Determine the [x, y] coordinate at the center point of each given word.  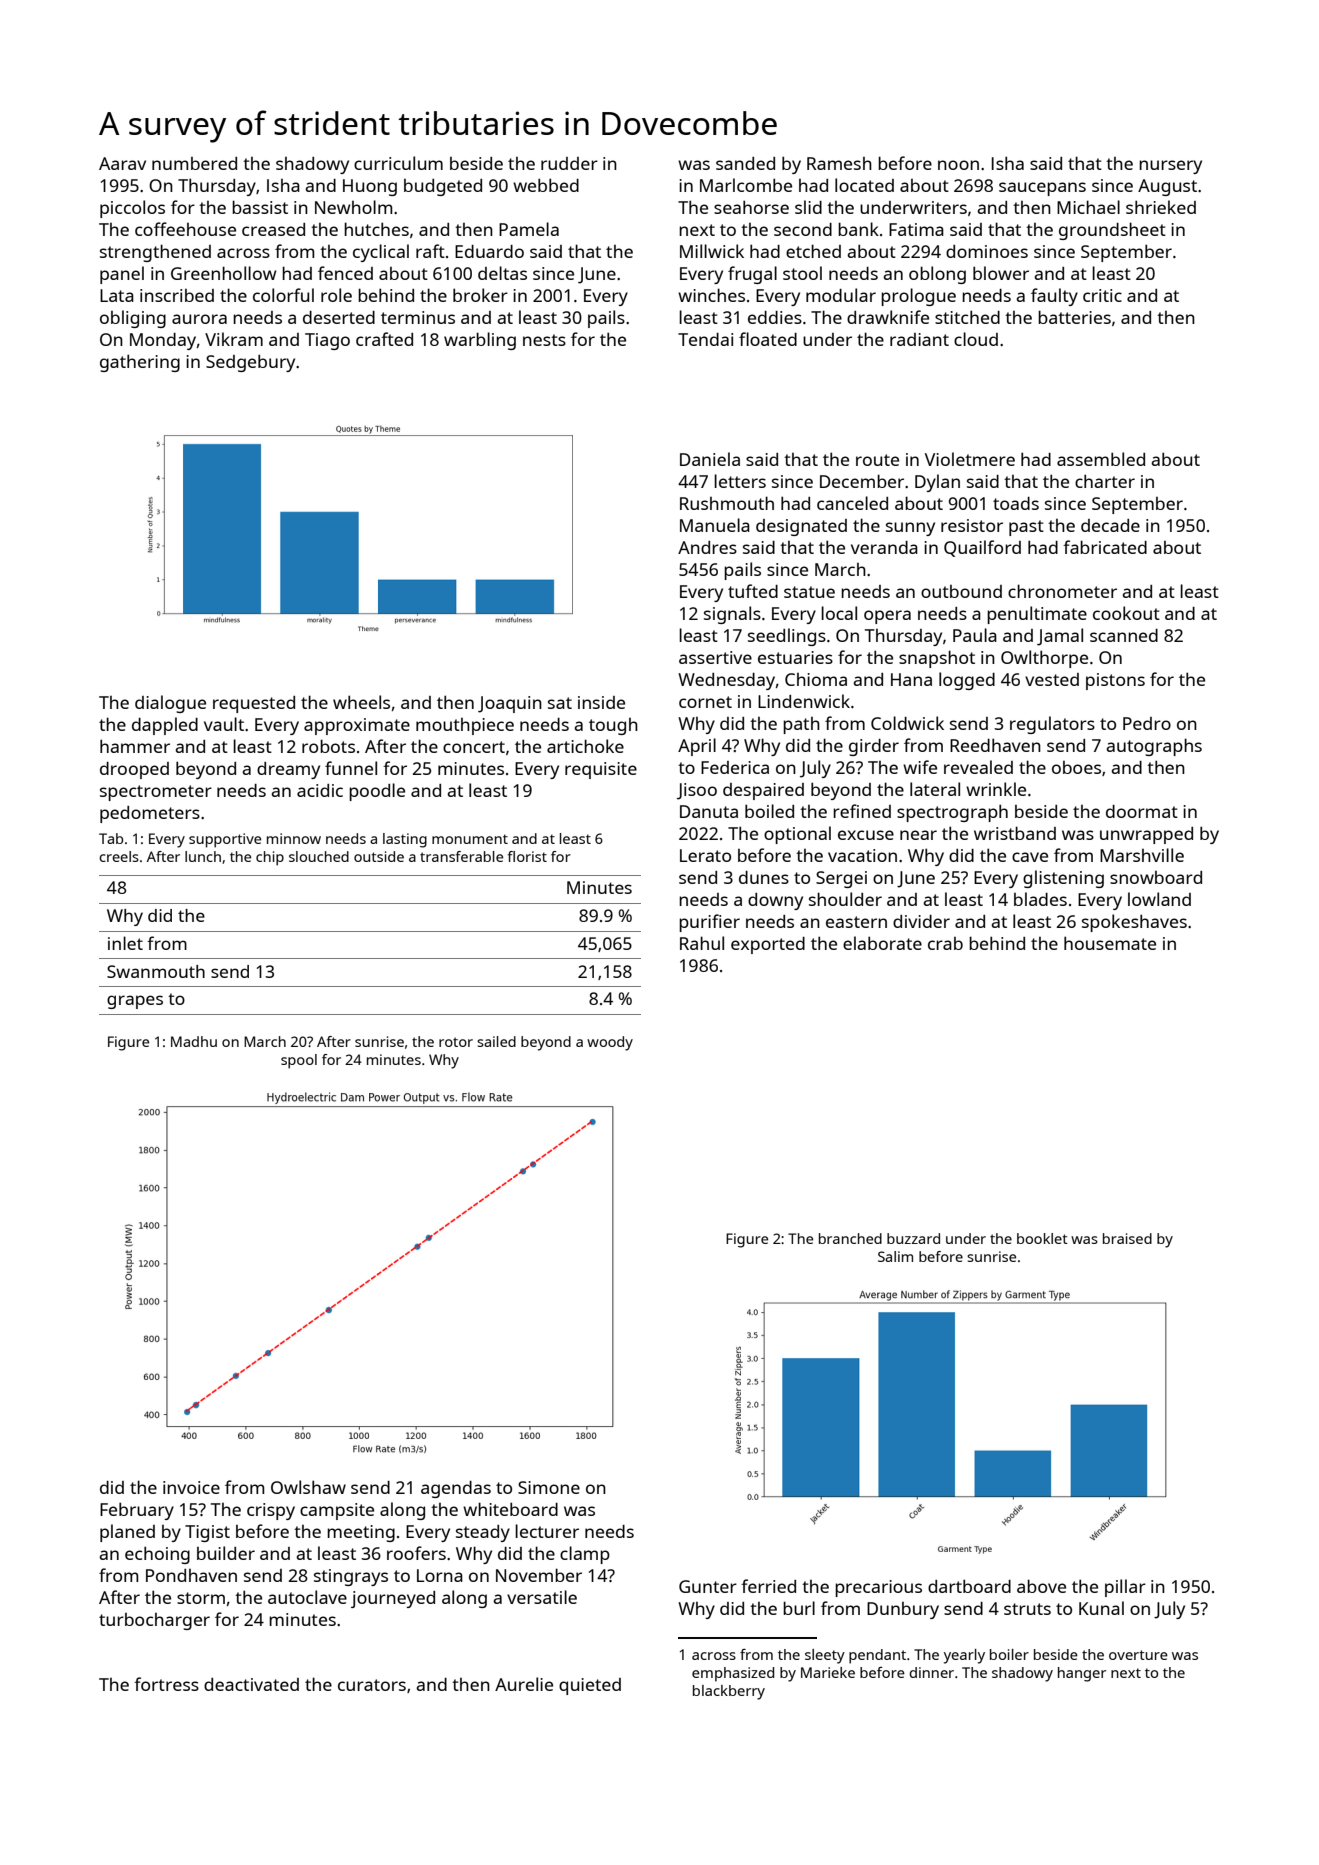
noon [958, 165]
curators [372, 1685]
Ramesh [839, 163]
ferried [768, 1586]
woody [610, 1043]
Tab [111, 838]
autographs [1154, 747]
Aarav [122, 163]
